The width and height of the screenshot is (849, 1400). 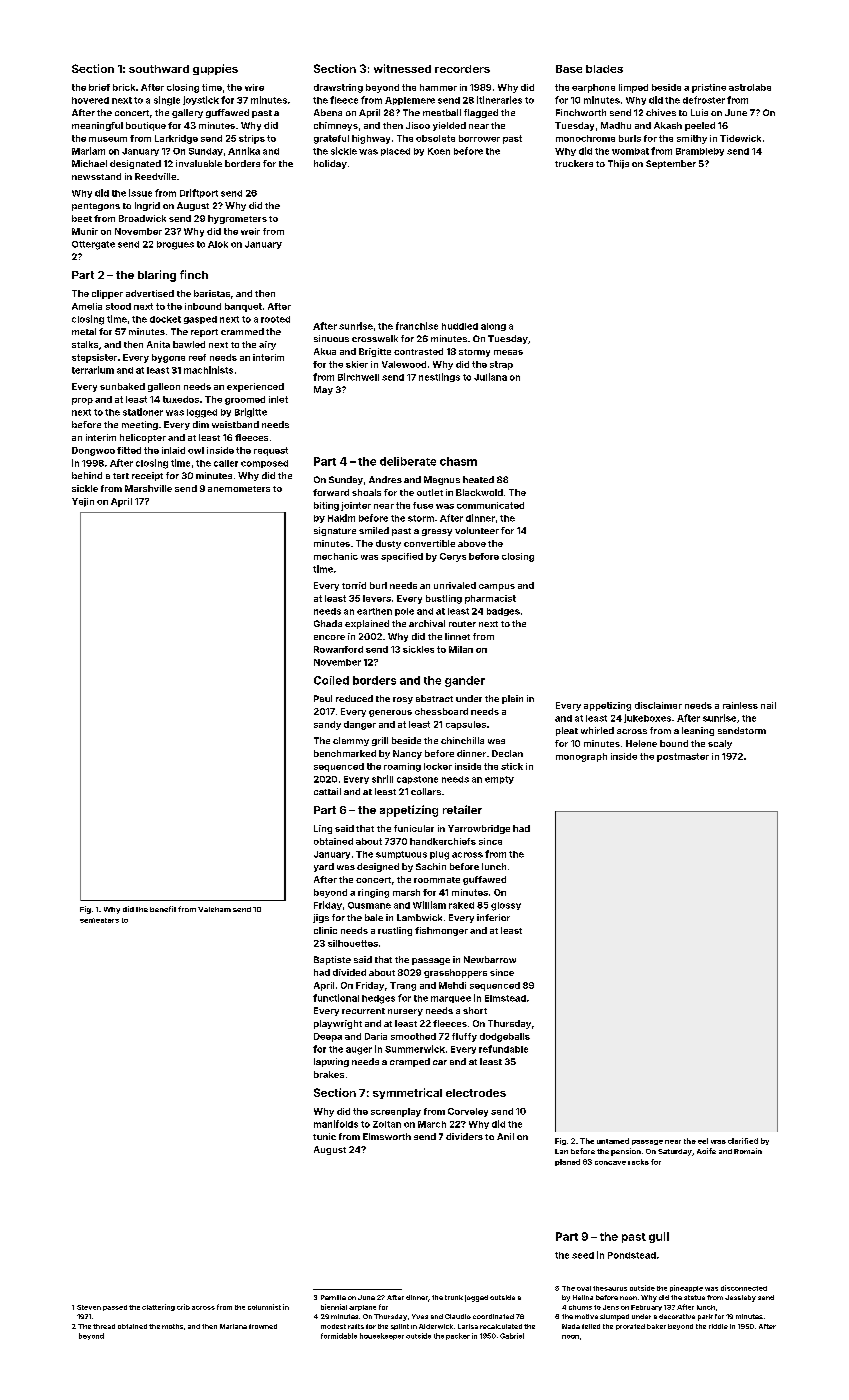 I want to click on moths, so click(x=172, y=1326).
